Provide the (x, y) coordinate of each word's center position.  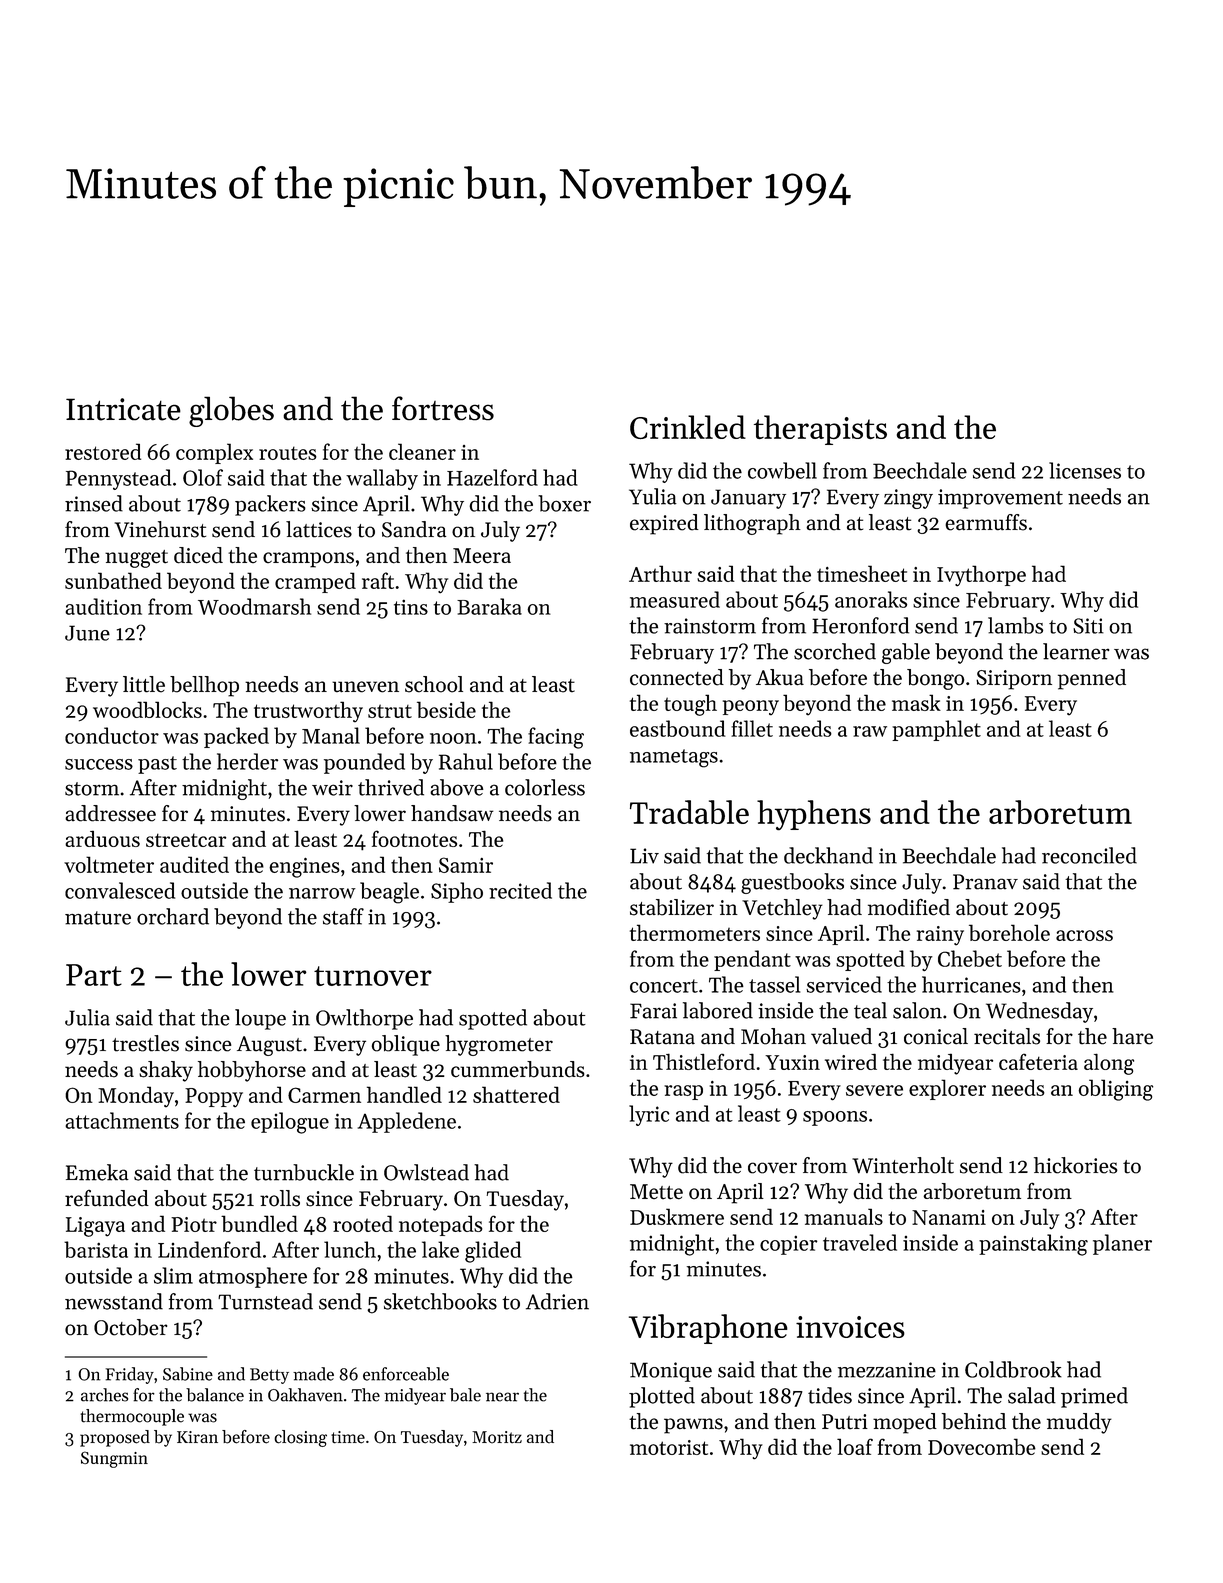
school (434, 684)
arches (104, 1395)
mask (916, 702)
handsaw (452, 813)
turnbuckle (304, 1172)
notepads (441, 1225)
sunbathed (113, 580)
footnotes (414, 838)
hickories (1076, 1165)
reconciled (1089, 855)
